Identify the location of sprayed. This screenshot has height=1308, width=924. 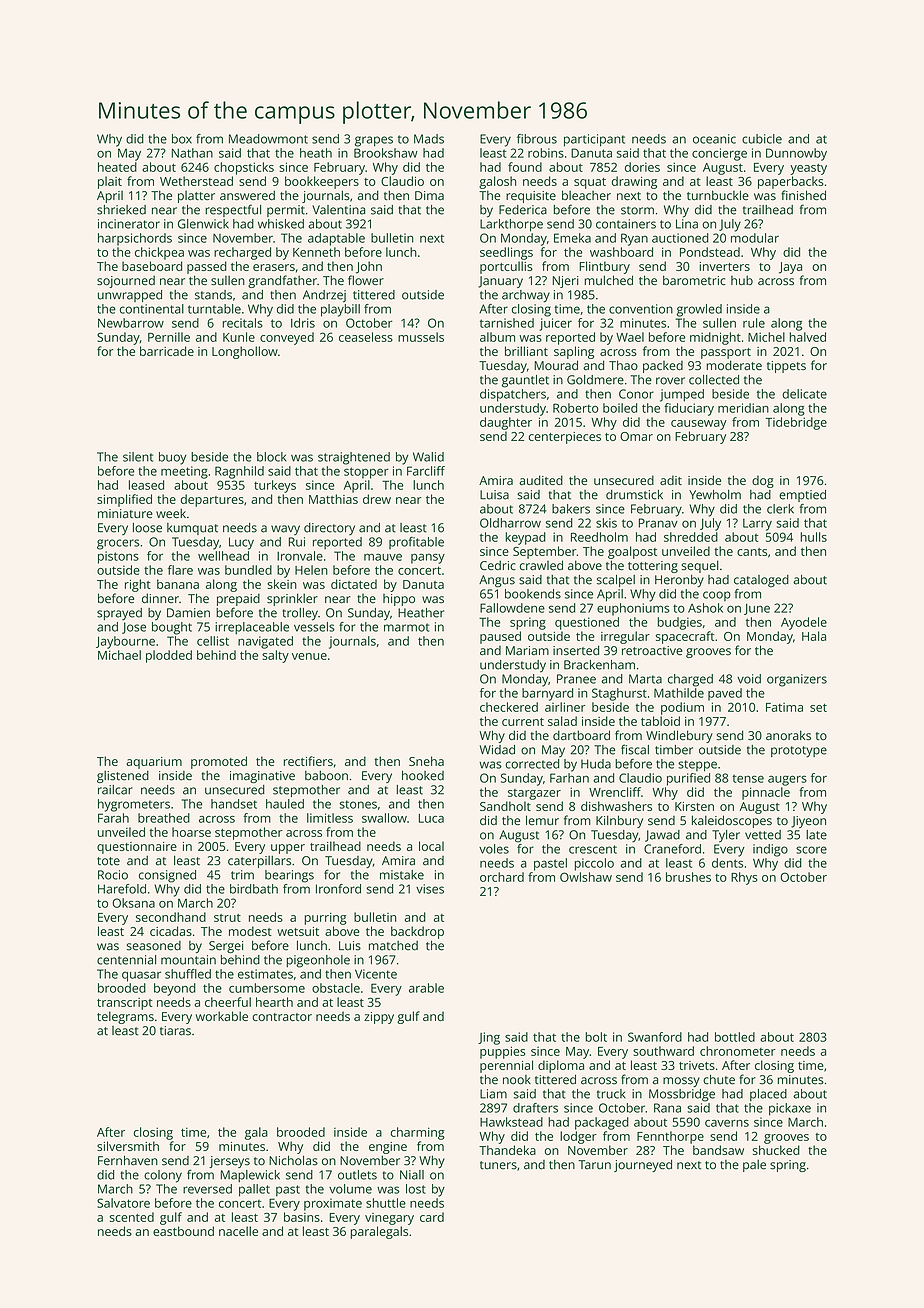
(119, 614).
